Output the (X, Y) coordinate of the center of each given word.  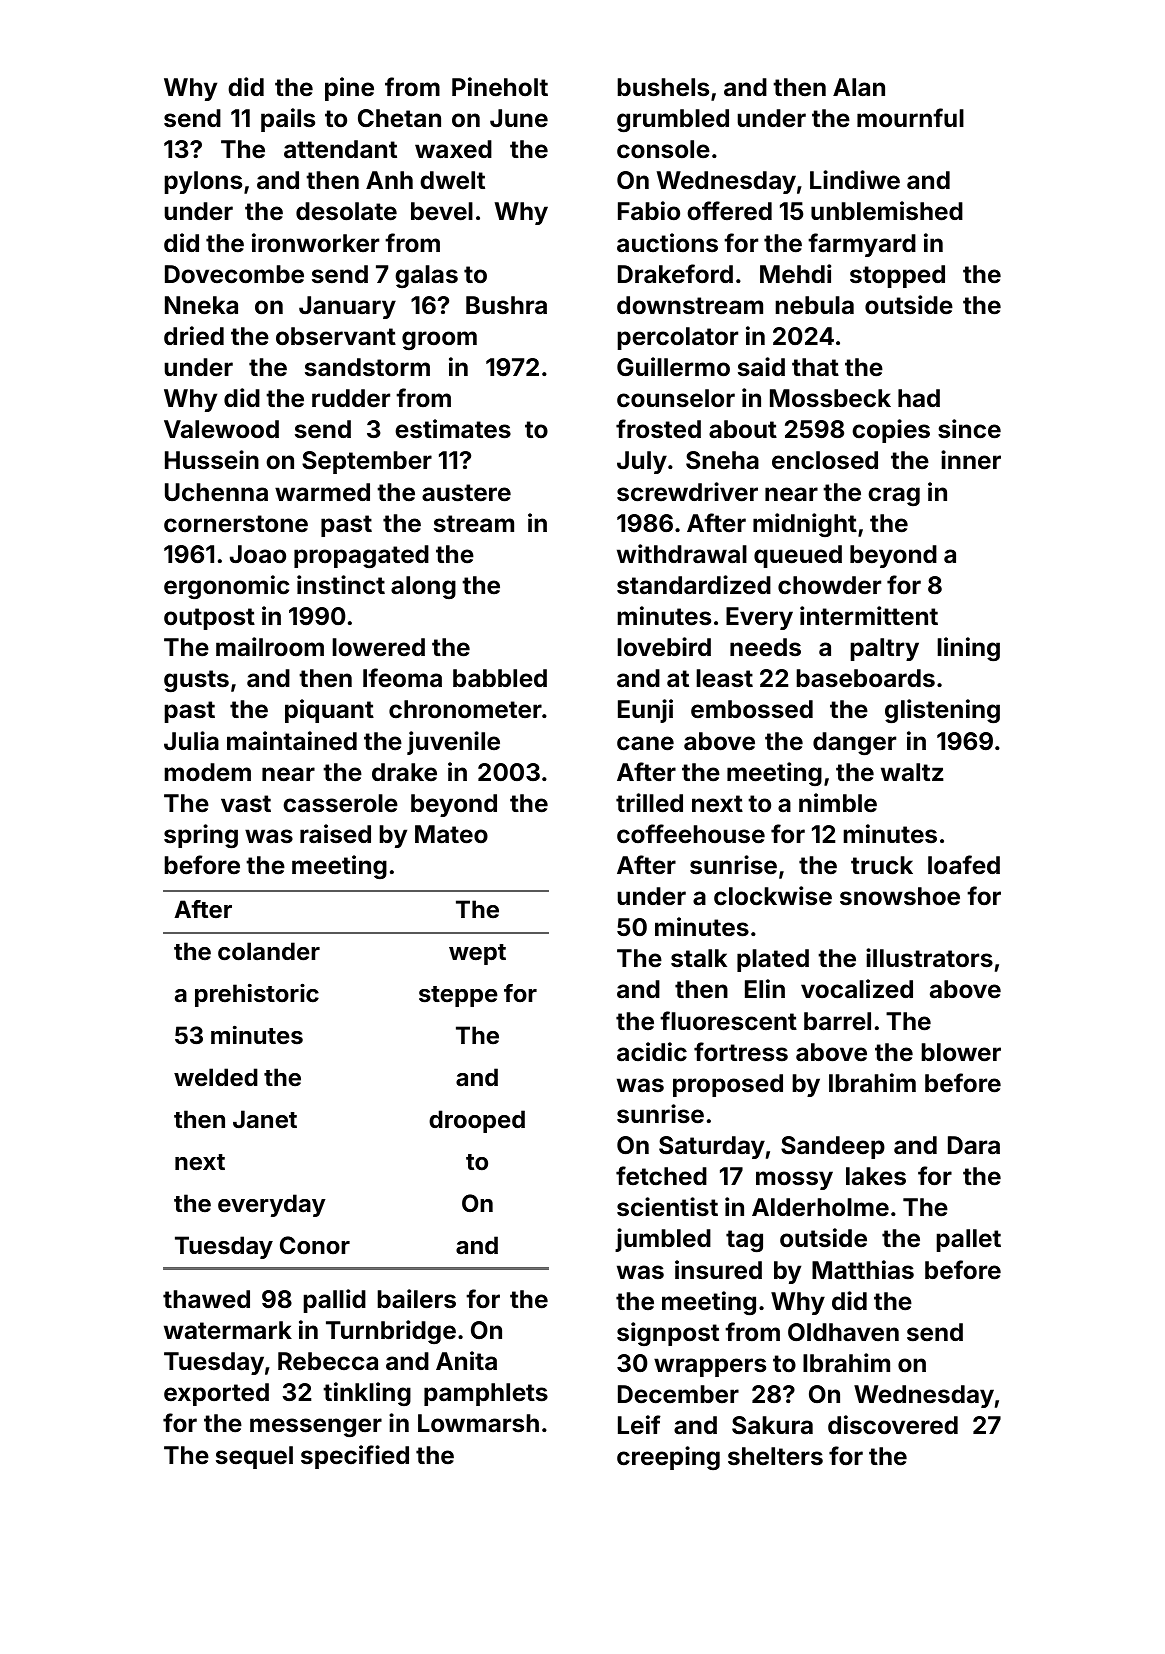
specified (355, 1457)
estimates (453, 429)
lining (969, 649)
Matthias (863, 1270)
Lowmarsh (478, 1423)
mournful (910, 118)
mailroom (270, 647)
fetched (661, 1176)
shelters (775, 1456)
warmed (322, 492)
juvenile (453, 743)
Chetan (399, 118)
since (969, 429)
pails (288, 120)
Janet (265, 1119)
